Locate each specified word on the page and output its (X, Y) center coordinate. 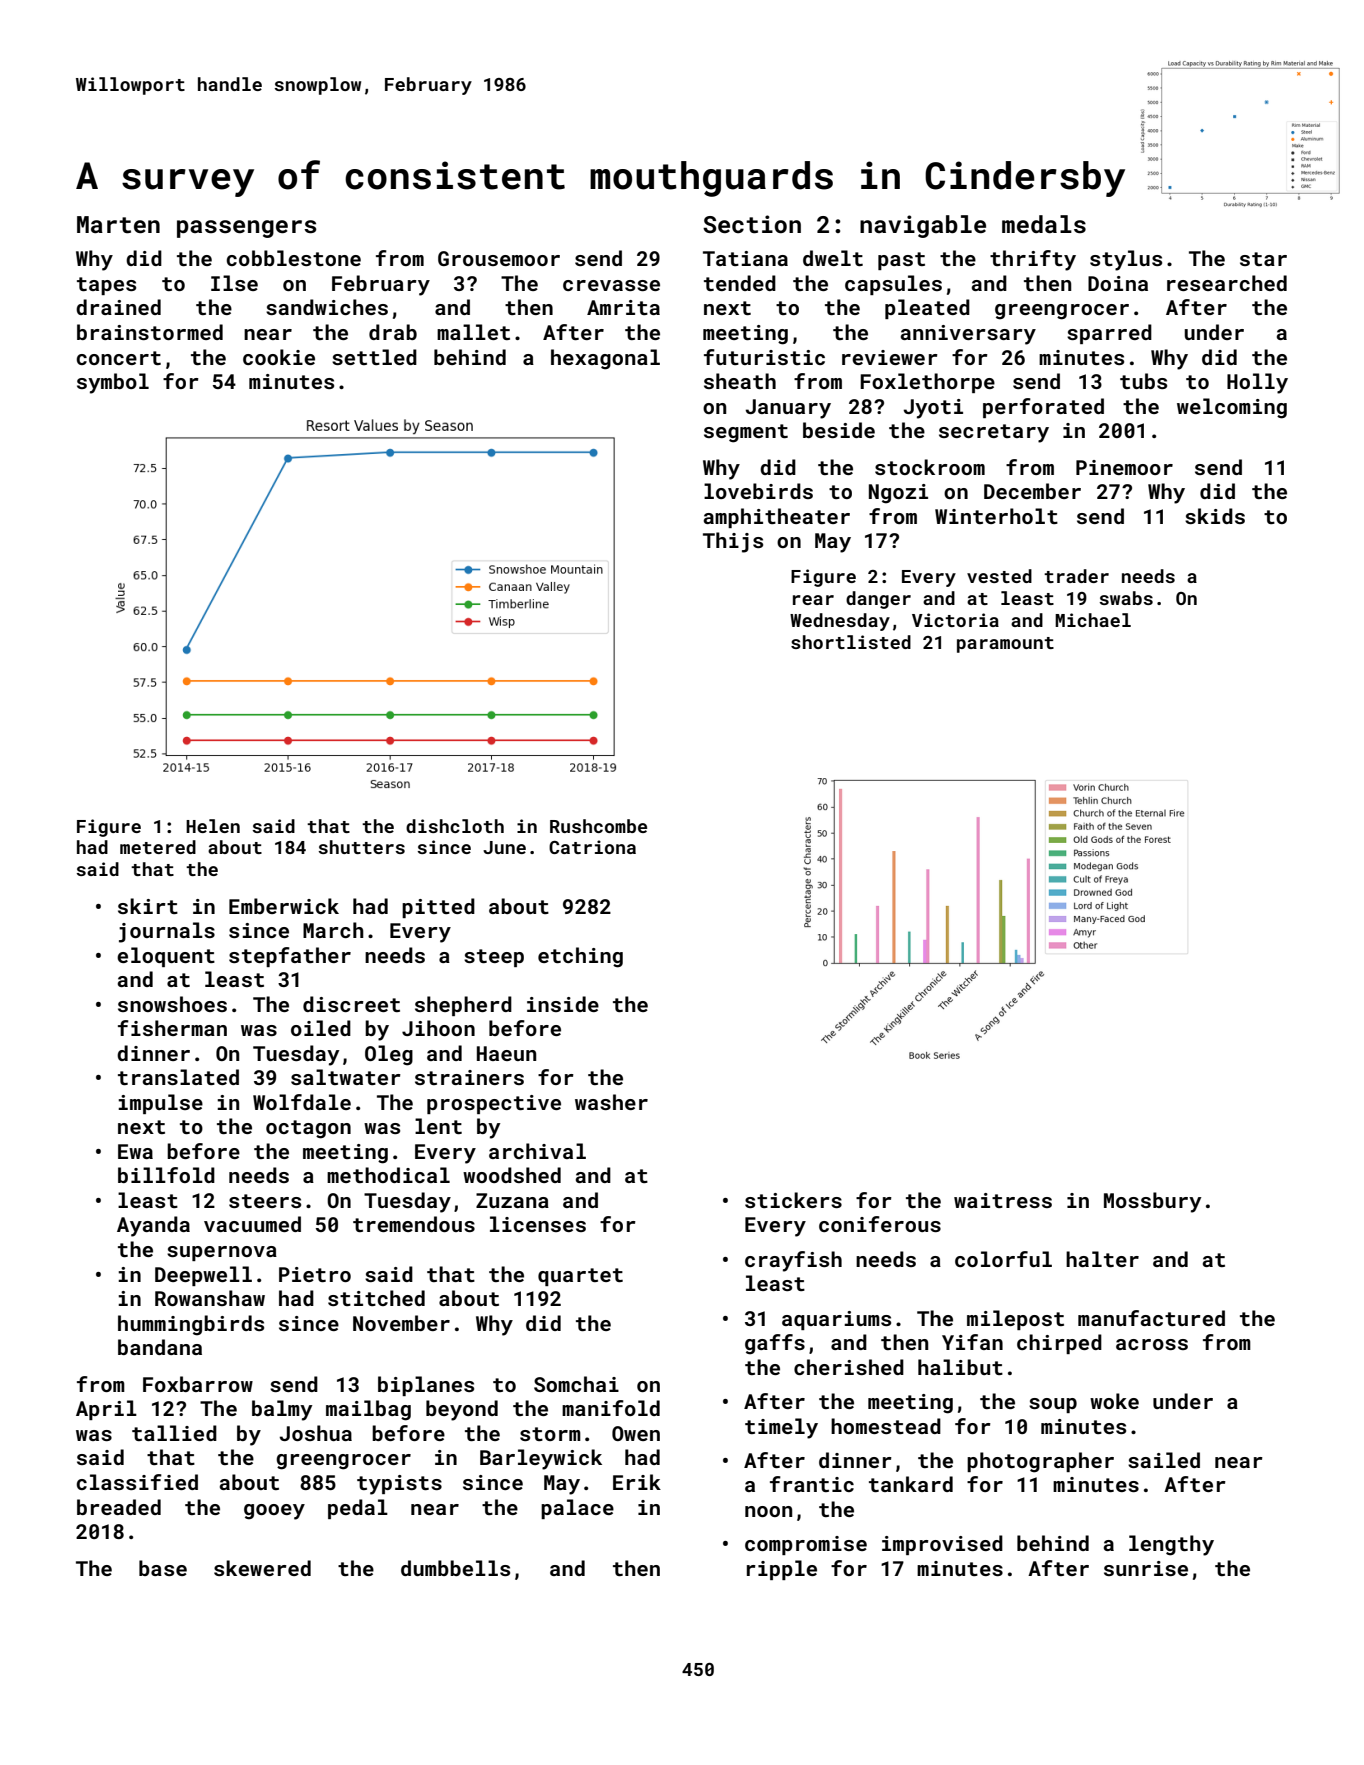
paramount (1005, 645)
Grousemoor (499, 258)
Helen (213, 826)
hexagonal (605, 359)
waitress (1003, 1200)
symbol (113, 383)
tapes (106, 286)
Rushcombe (598, 826)
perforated (1043, 408)
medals (1044, 224)
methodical (388, 1175)
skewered (262, 1568)
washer (611, 1102)
